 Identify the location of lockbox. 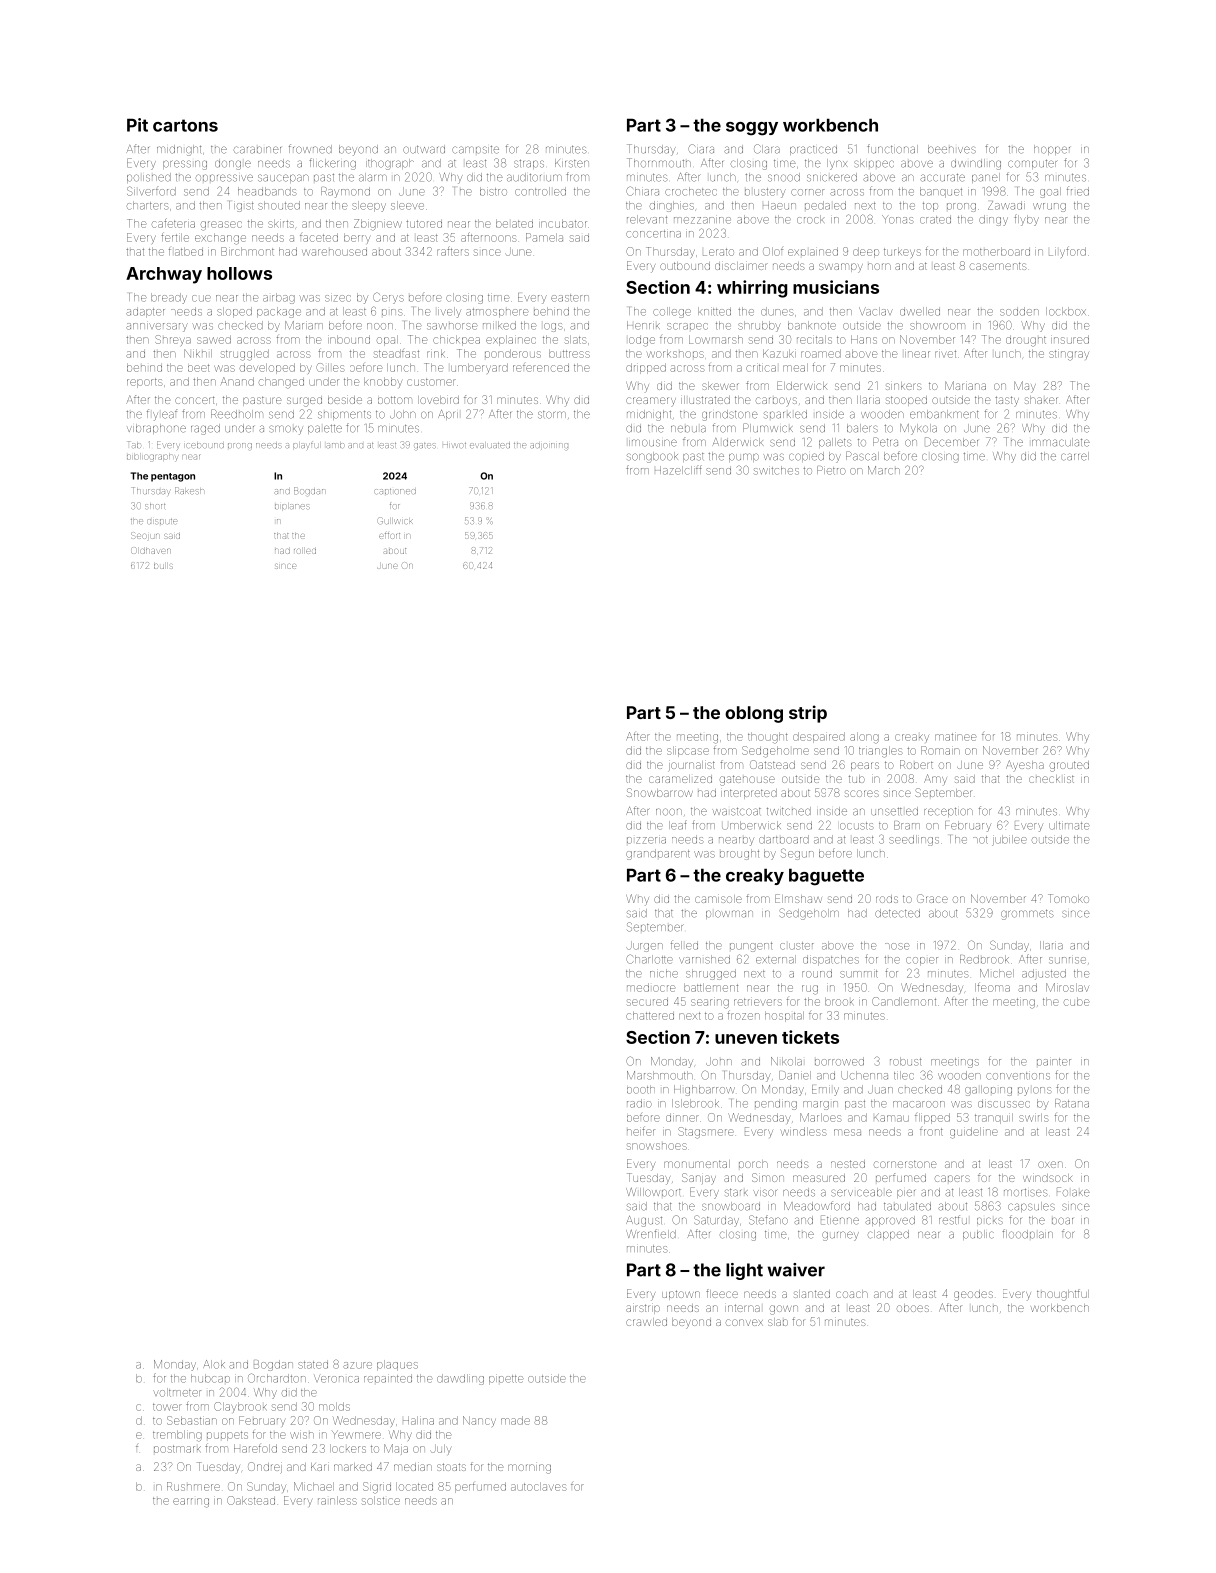
(1066, 311).
